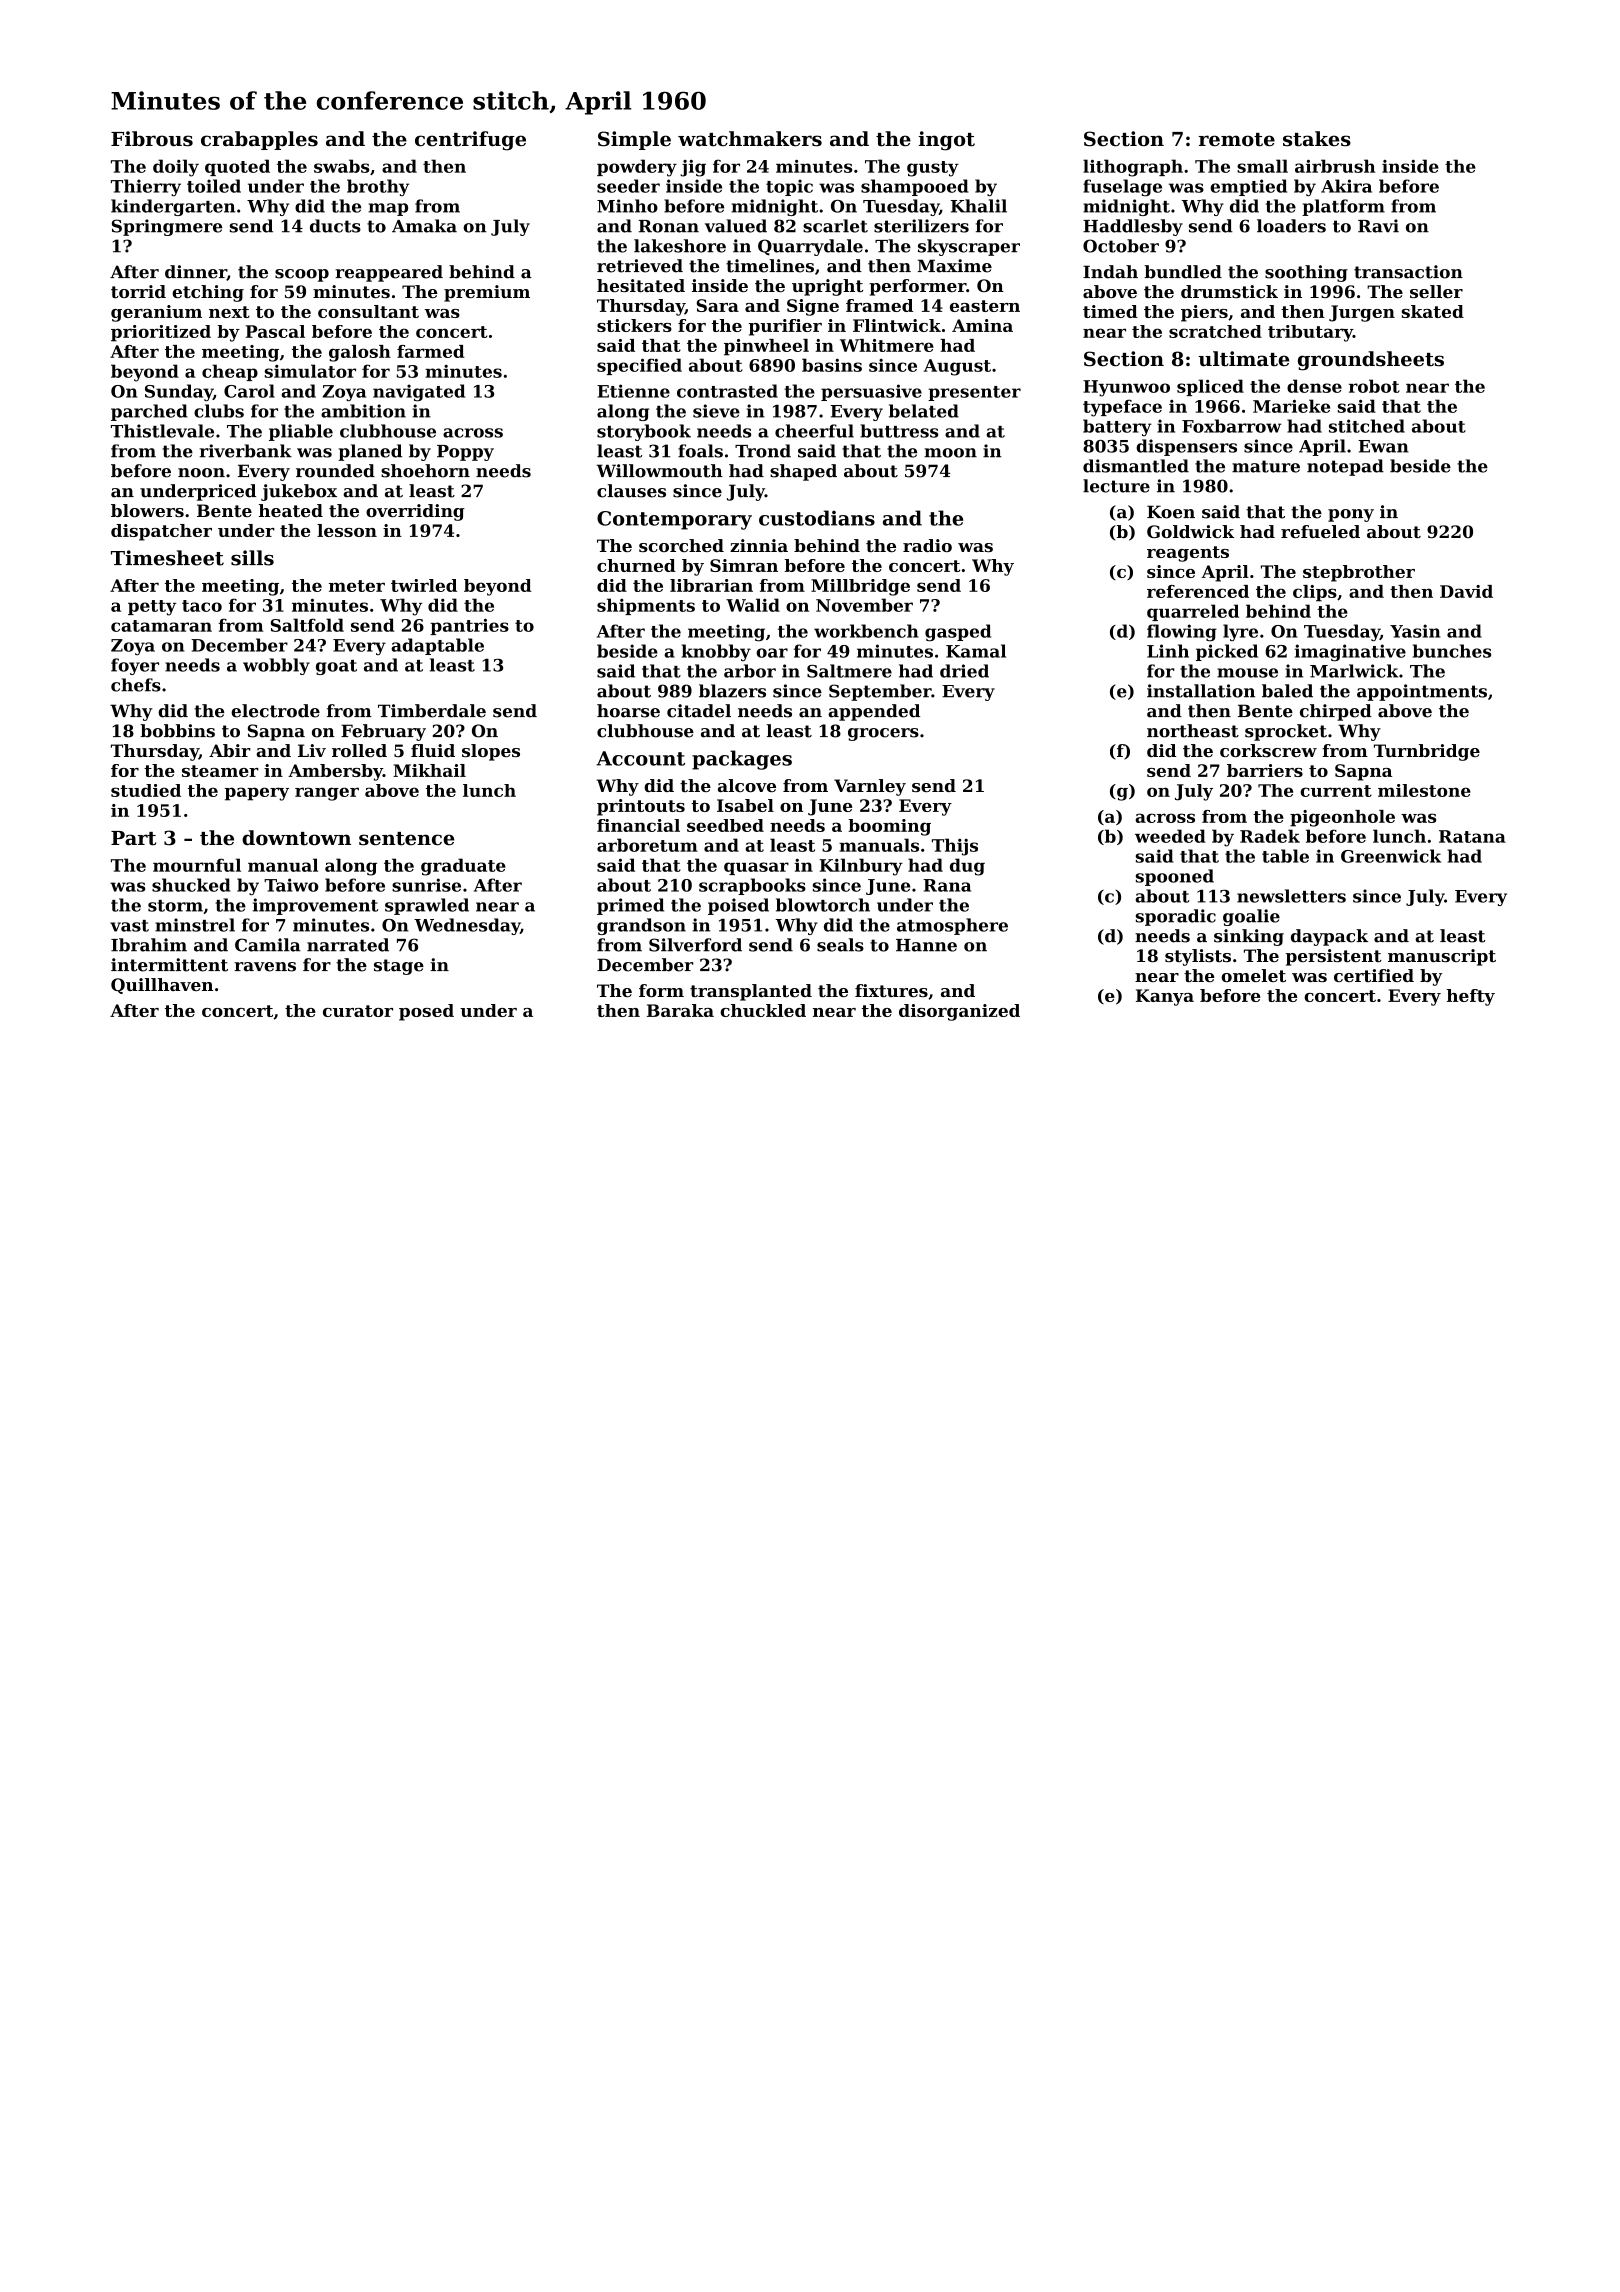 The image size is (1620, 2292). I want to click on Willowmouth, so click(659, 471).
